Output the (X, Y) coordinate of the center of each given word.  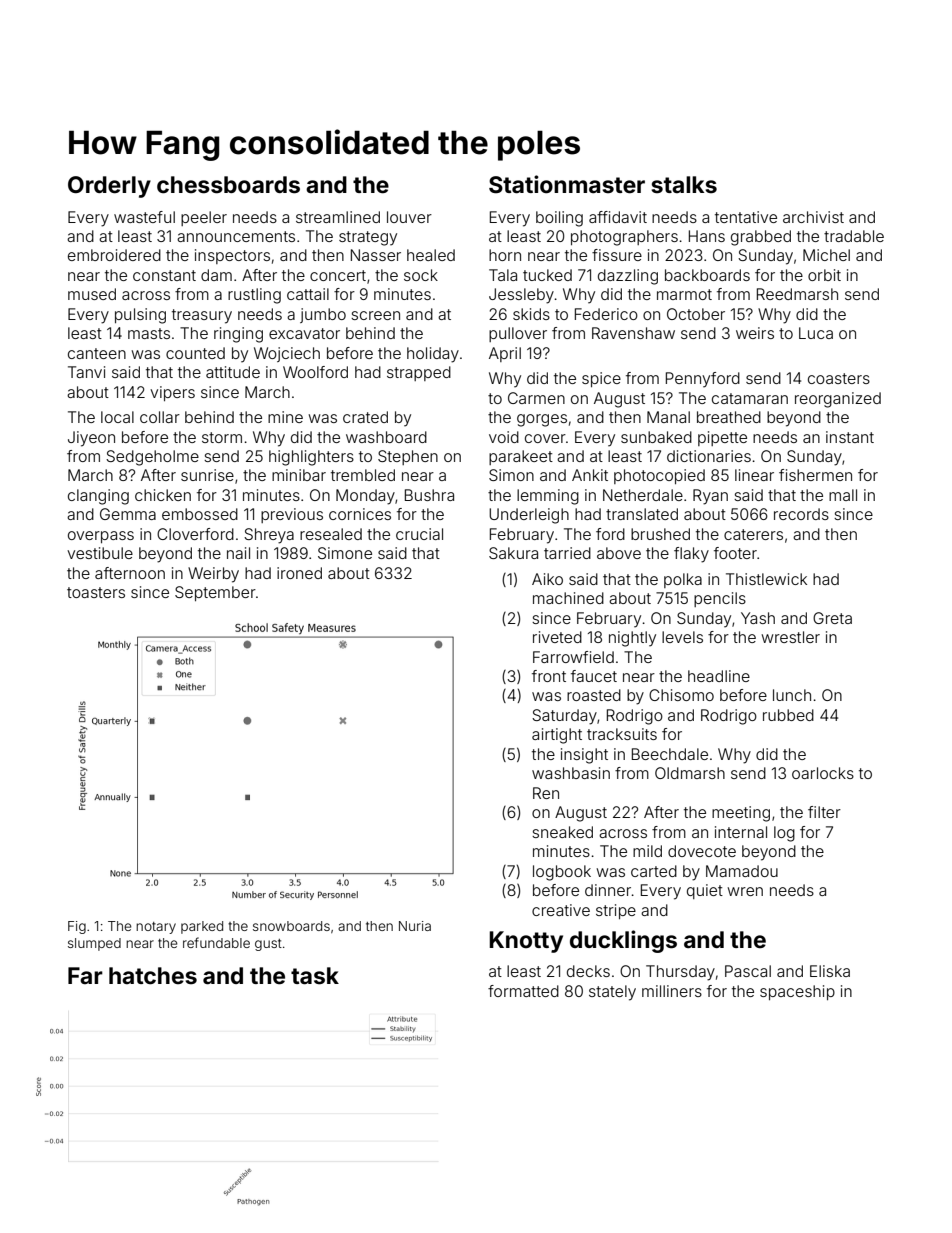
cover (545, 438)
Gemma (128, 514)
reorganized (838, 400)
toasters (96, 592)
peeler (204, 218)
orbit (824, 275)
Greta (832, 618)
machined (568, 598)
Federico (606, 314)
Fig (77, 927)
